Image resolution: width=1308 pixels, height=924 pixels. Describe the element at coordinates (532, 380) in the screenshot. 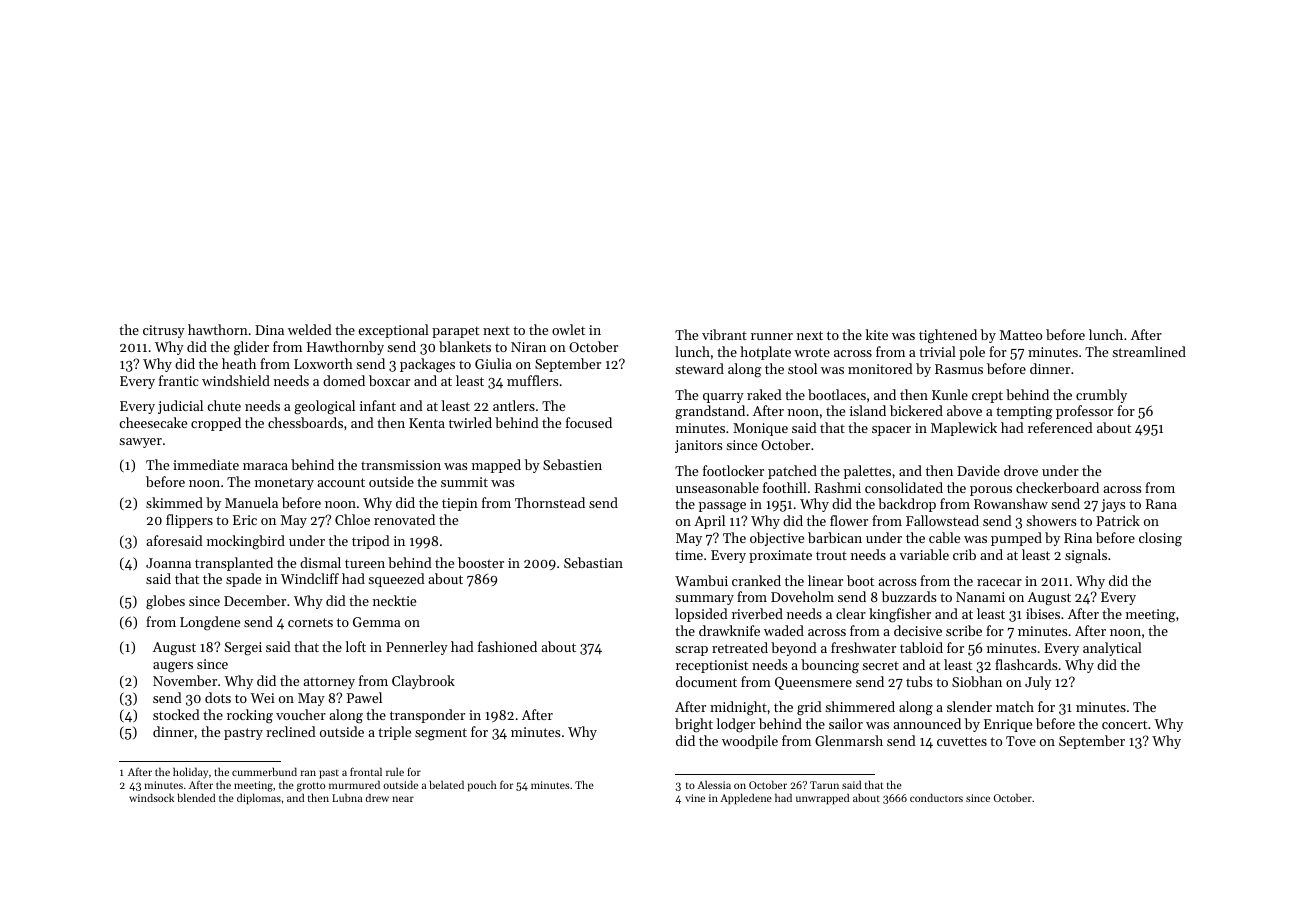

I see `mufflers` at that location.
